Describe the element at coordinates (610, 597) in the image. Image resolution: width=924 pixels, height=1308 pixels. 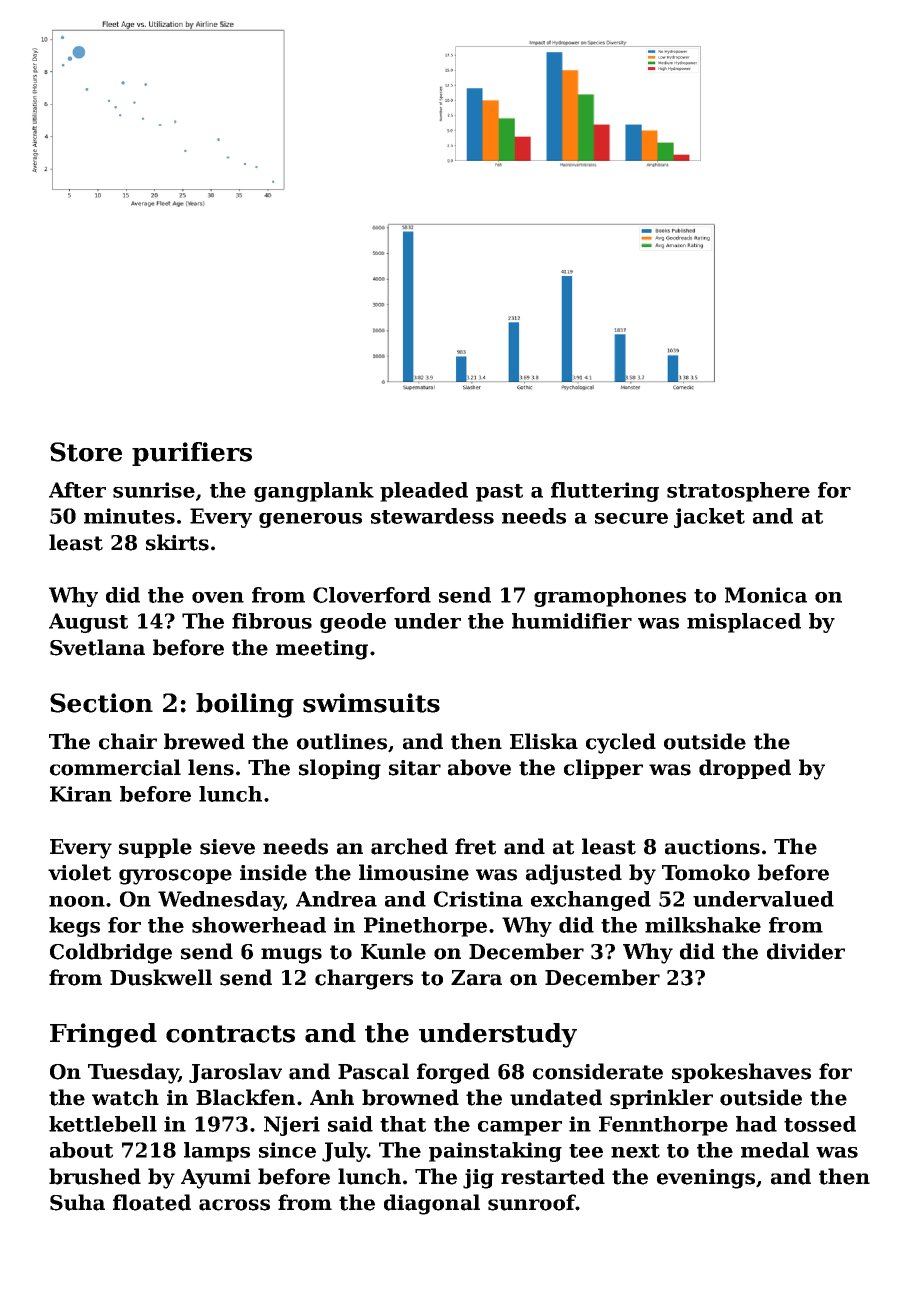
I see `gramophones` at that location.
